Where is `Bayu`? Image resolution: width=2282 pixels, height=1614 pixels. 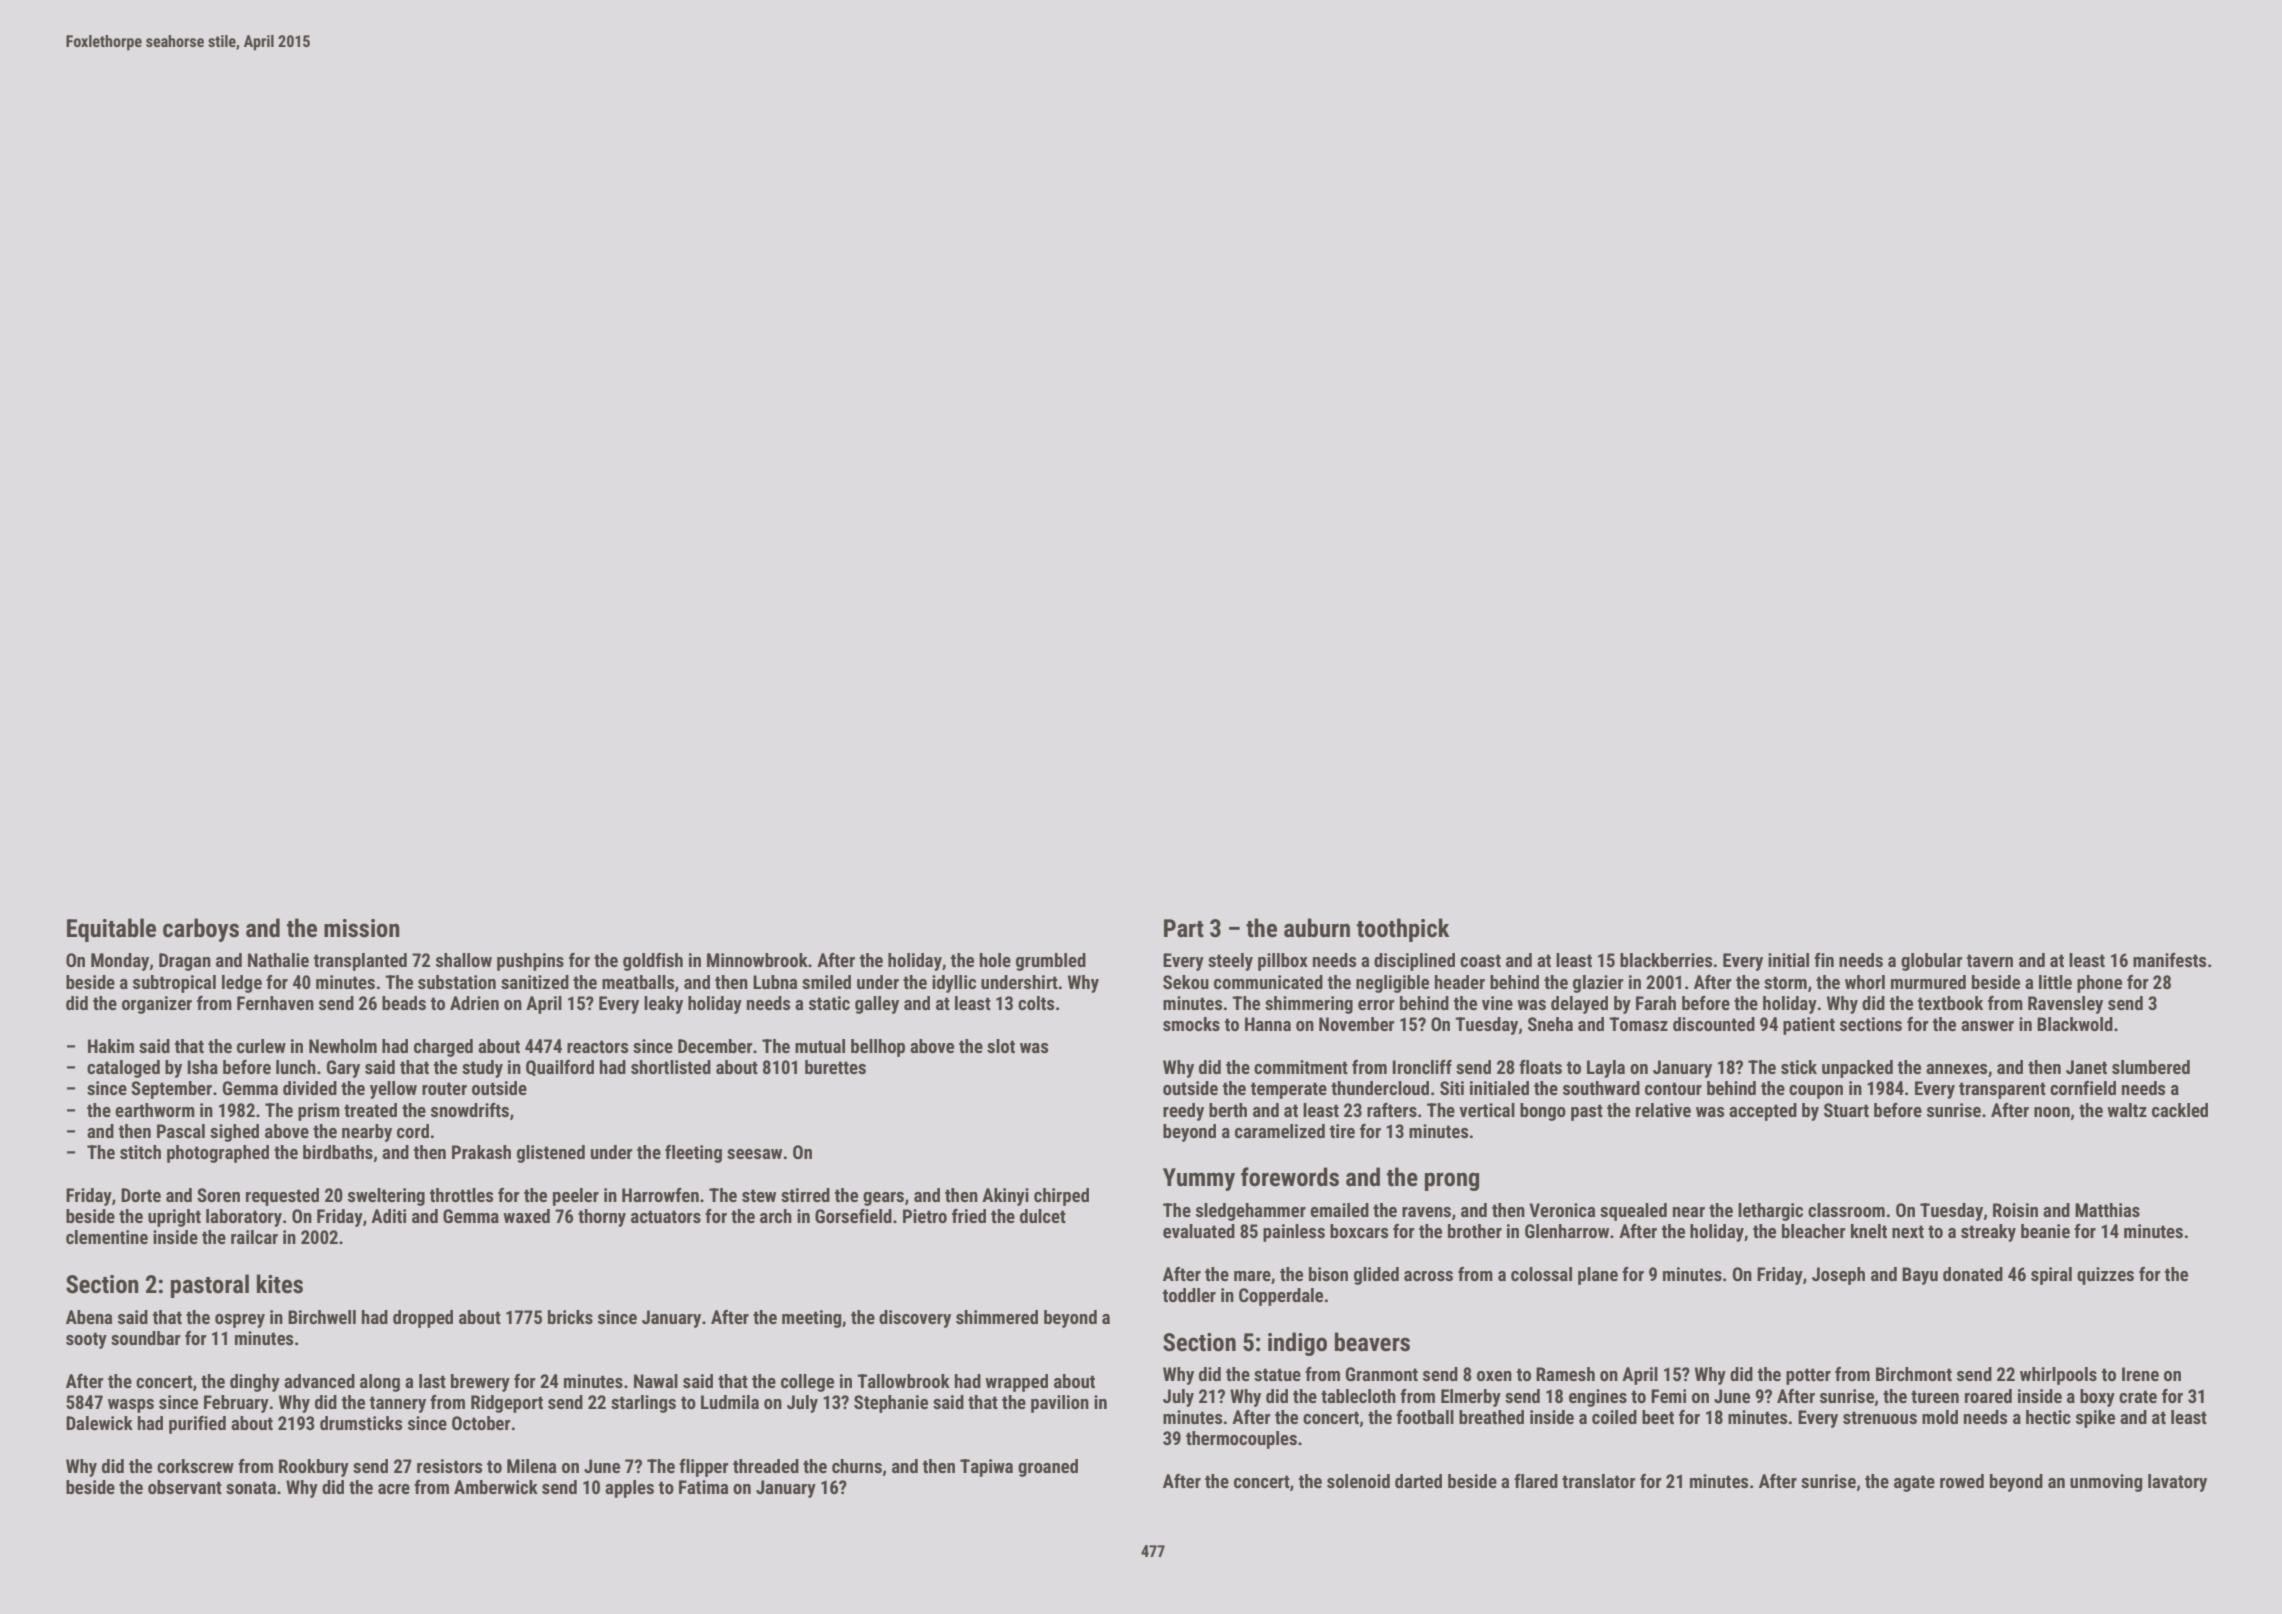 Bayu is located at coordinates (1920, 1276).
